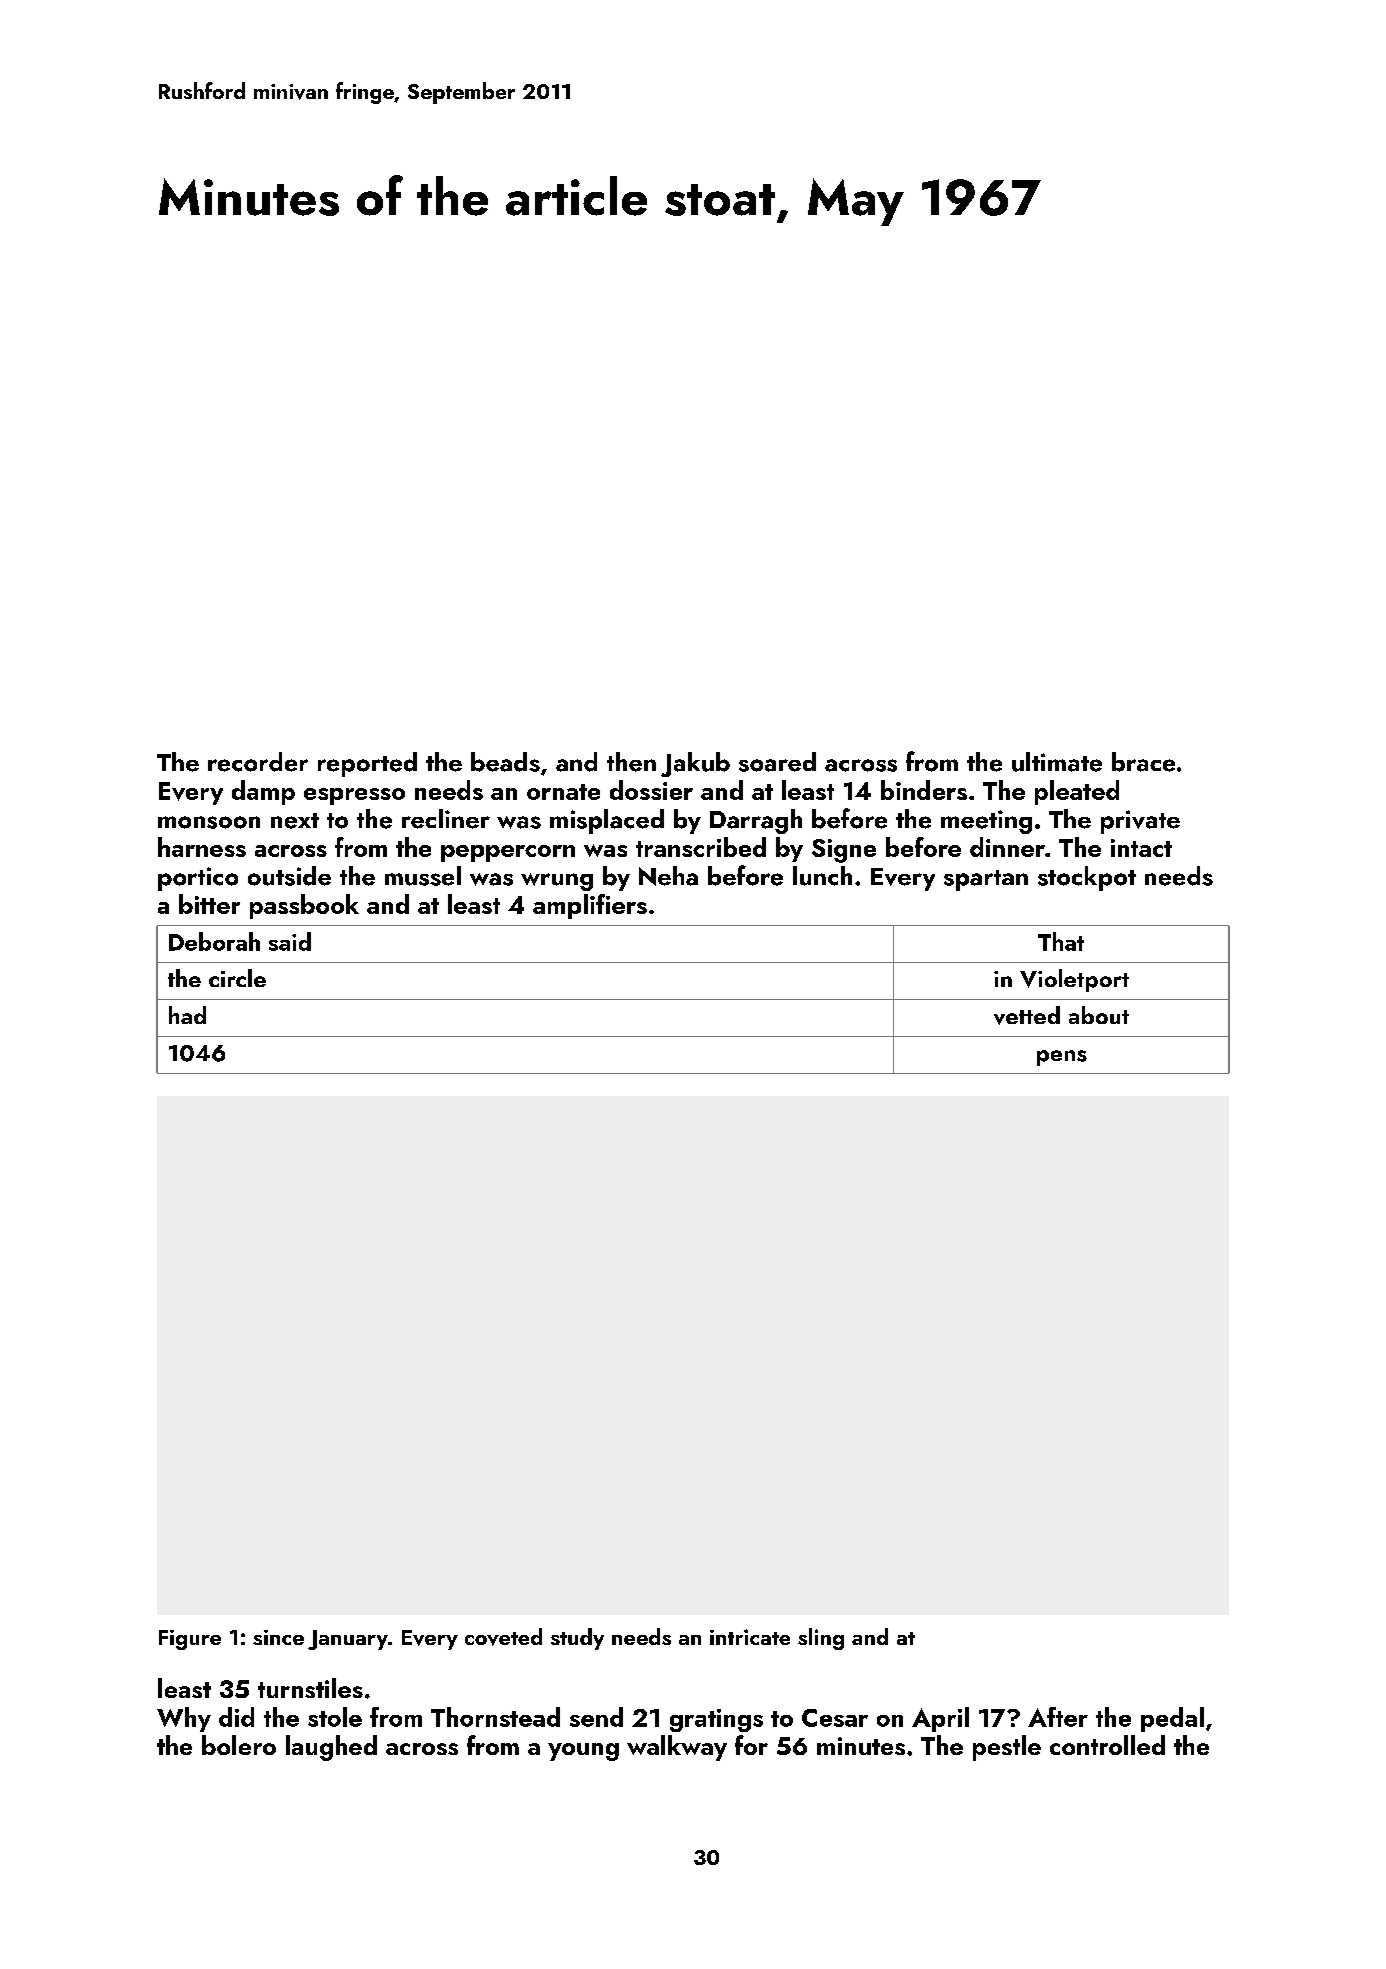 This page has width=1386, height=1969. What do you see at coordinates (278, 1637) in the page?
I see `since` at bounding box center [278, 1637].
